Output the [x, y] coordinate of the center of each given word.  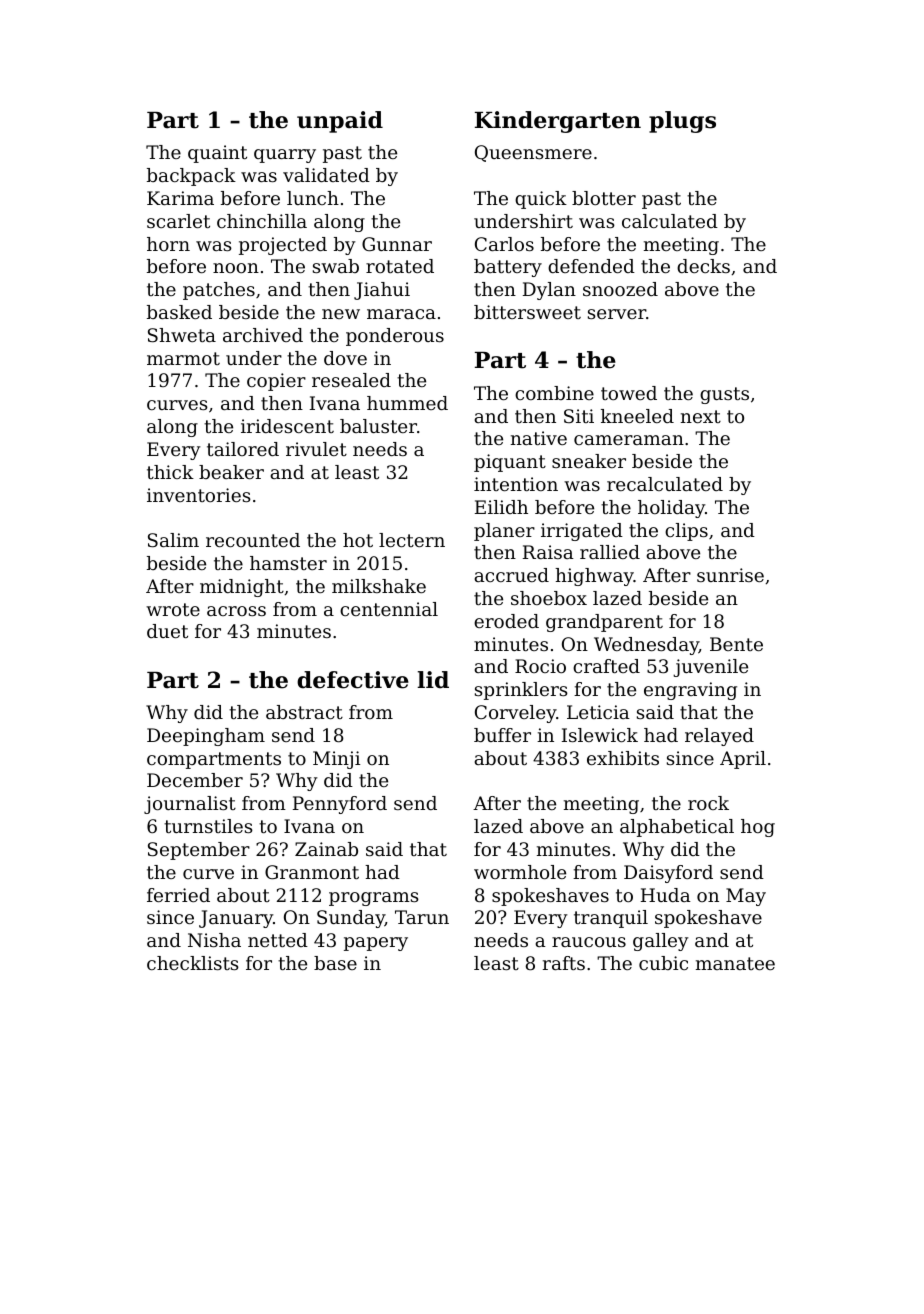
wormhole [520, 872]
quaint [217, 154]
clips [686, 532]
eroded [506, 621]
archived [263, 335]
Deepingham [206, 737]
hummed [407, 403]
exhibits [623, 758]
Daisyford [668, 874]
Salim [173, 540]
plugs [682, 122]
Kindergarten [558, 122]
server [617, 314]
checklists [193, 963]
